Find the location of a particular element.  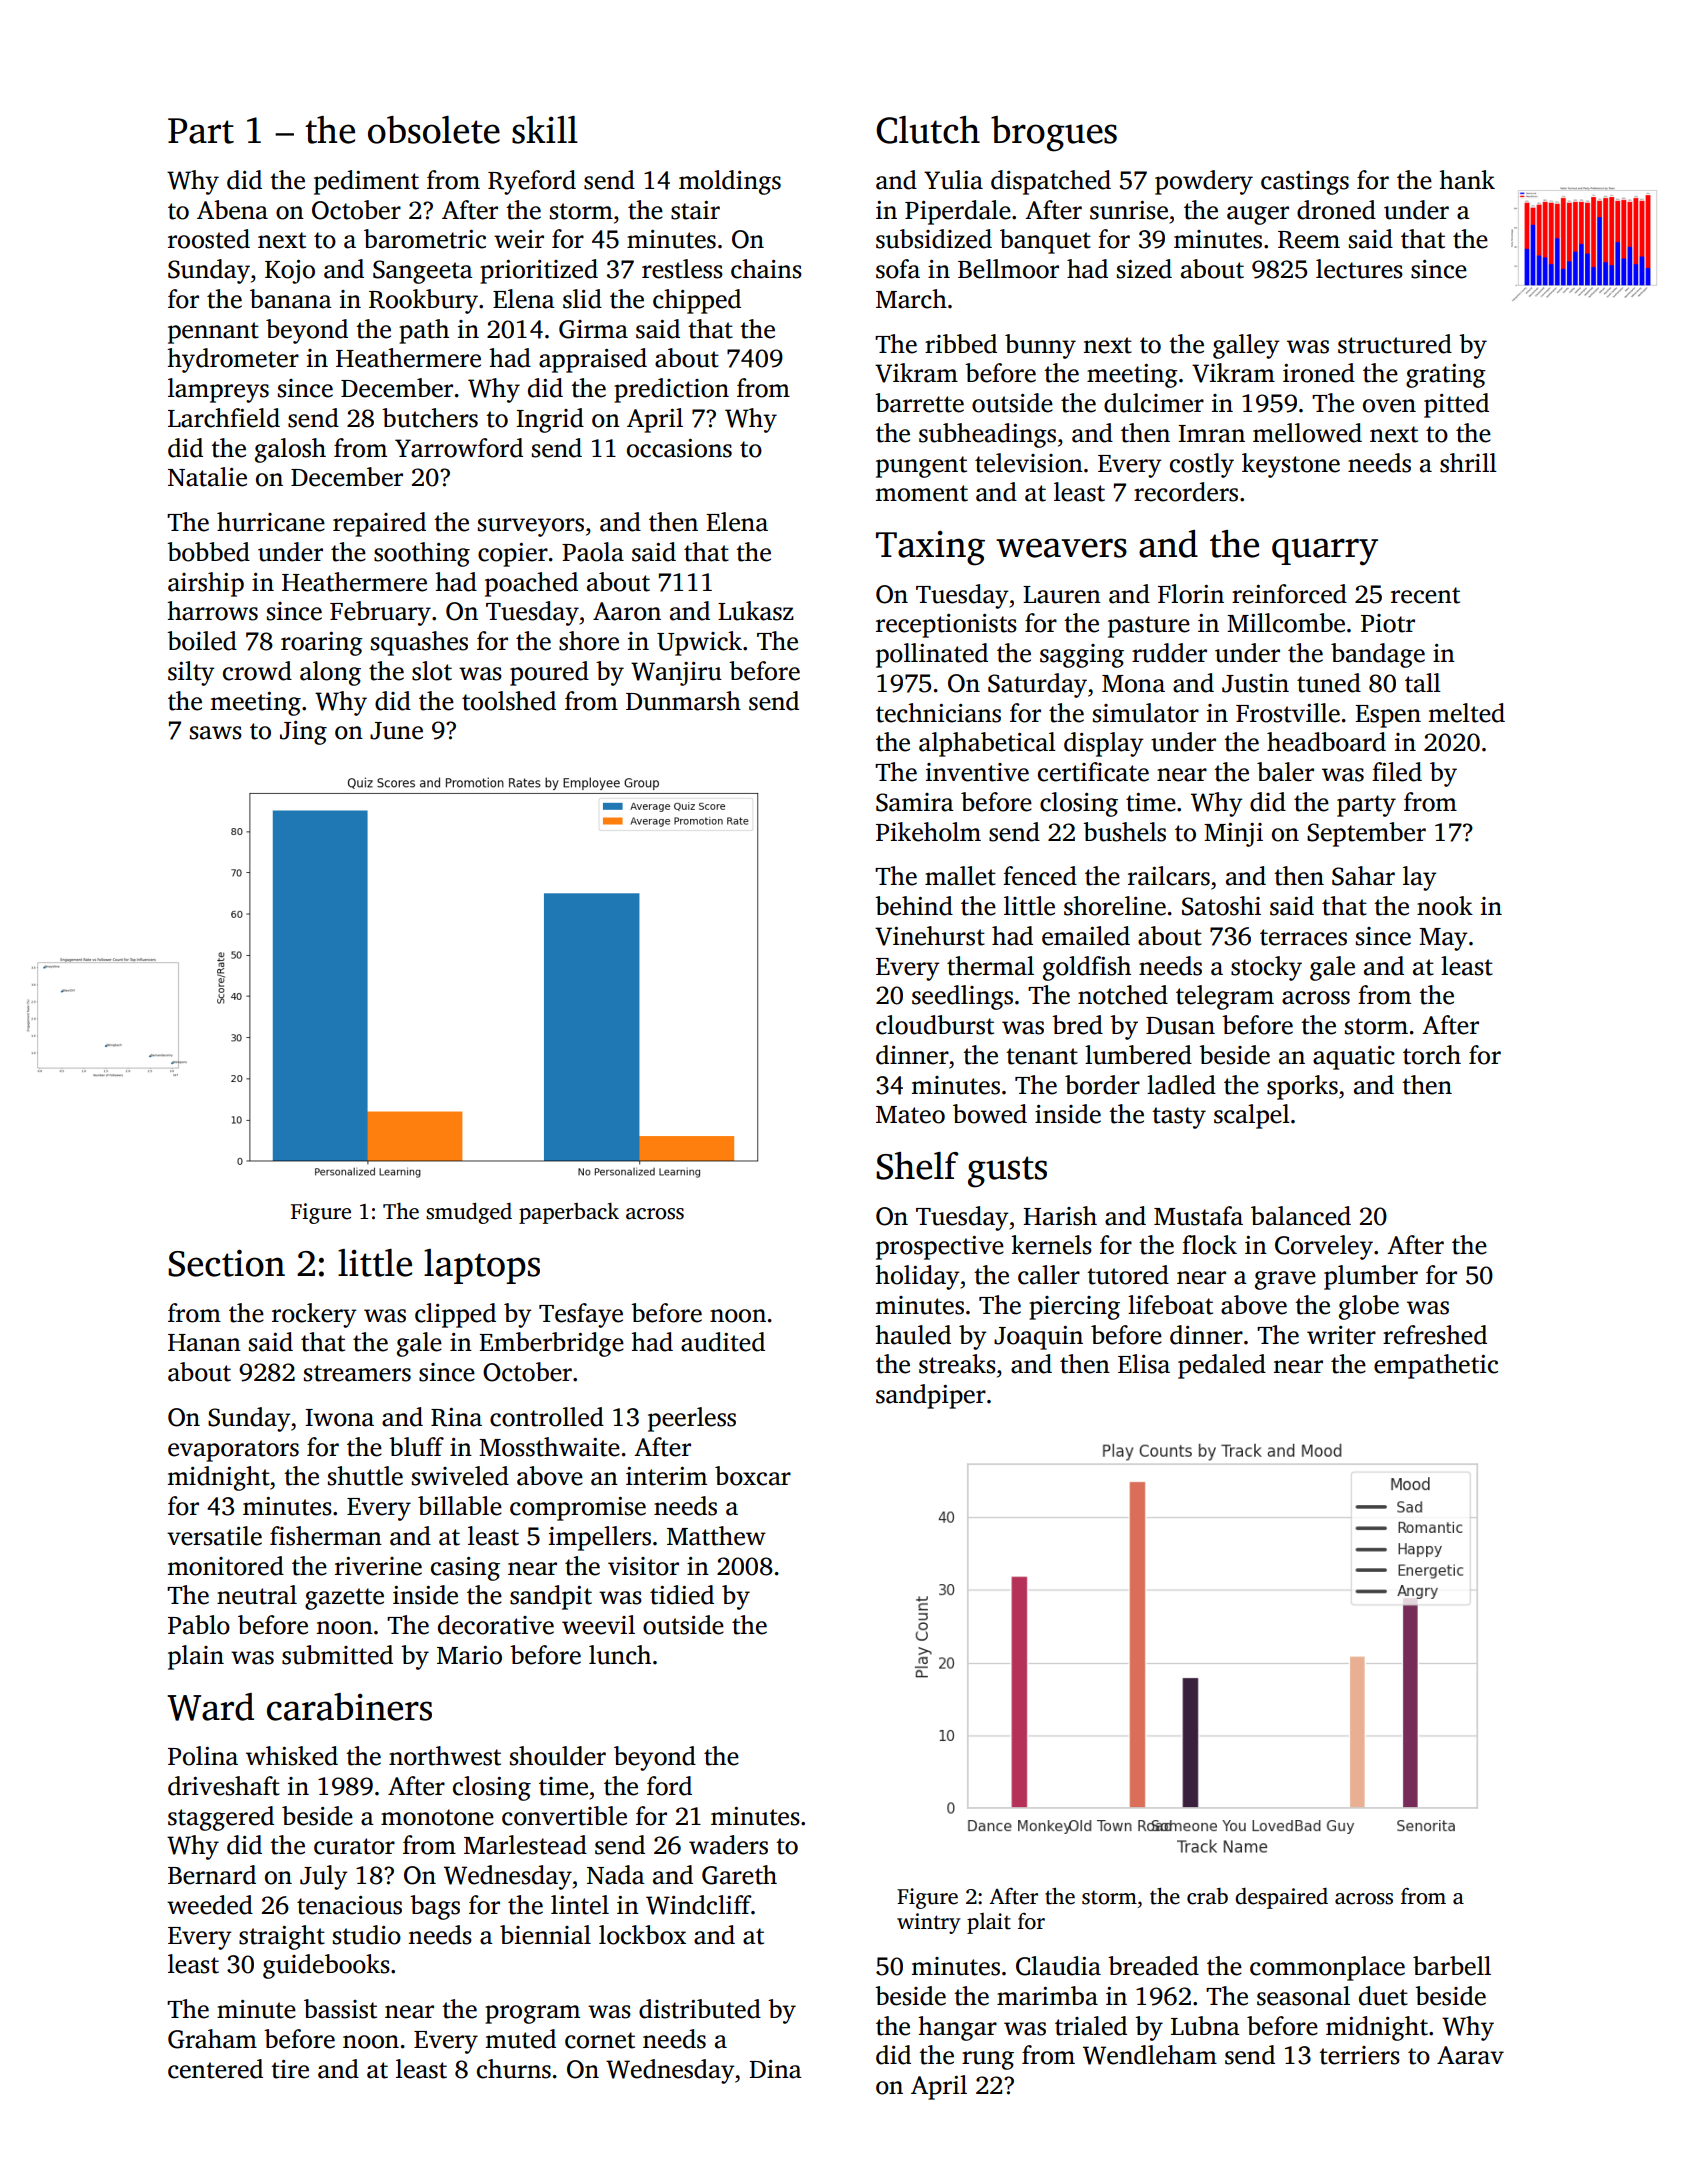

tidied is located at coordinates (682, 1595).
